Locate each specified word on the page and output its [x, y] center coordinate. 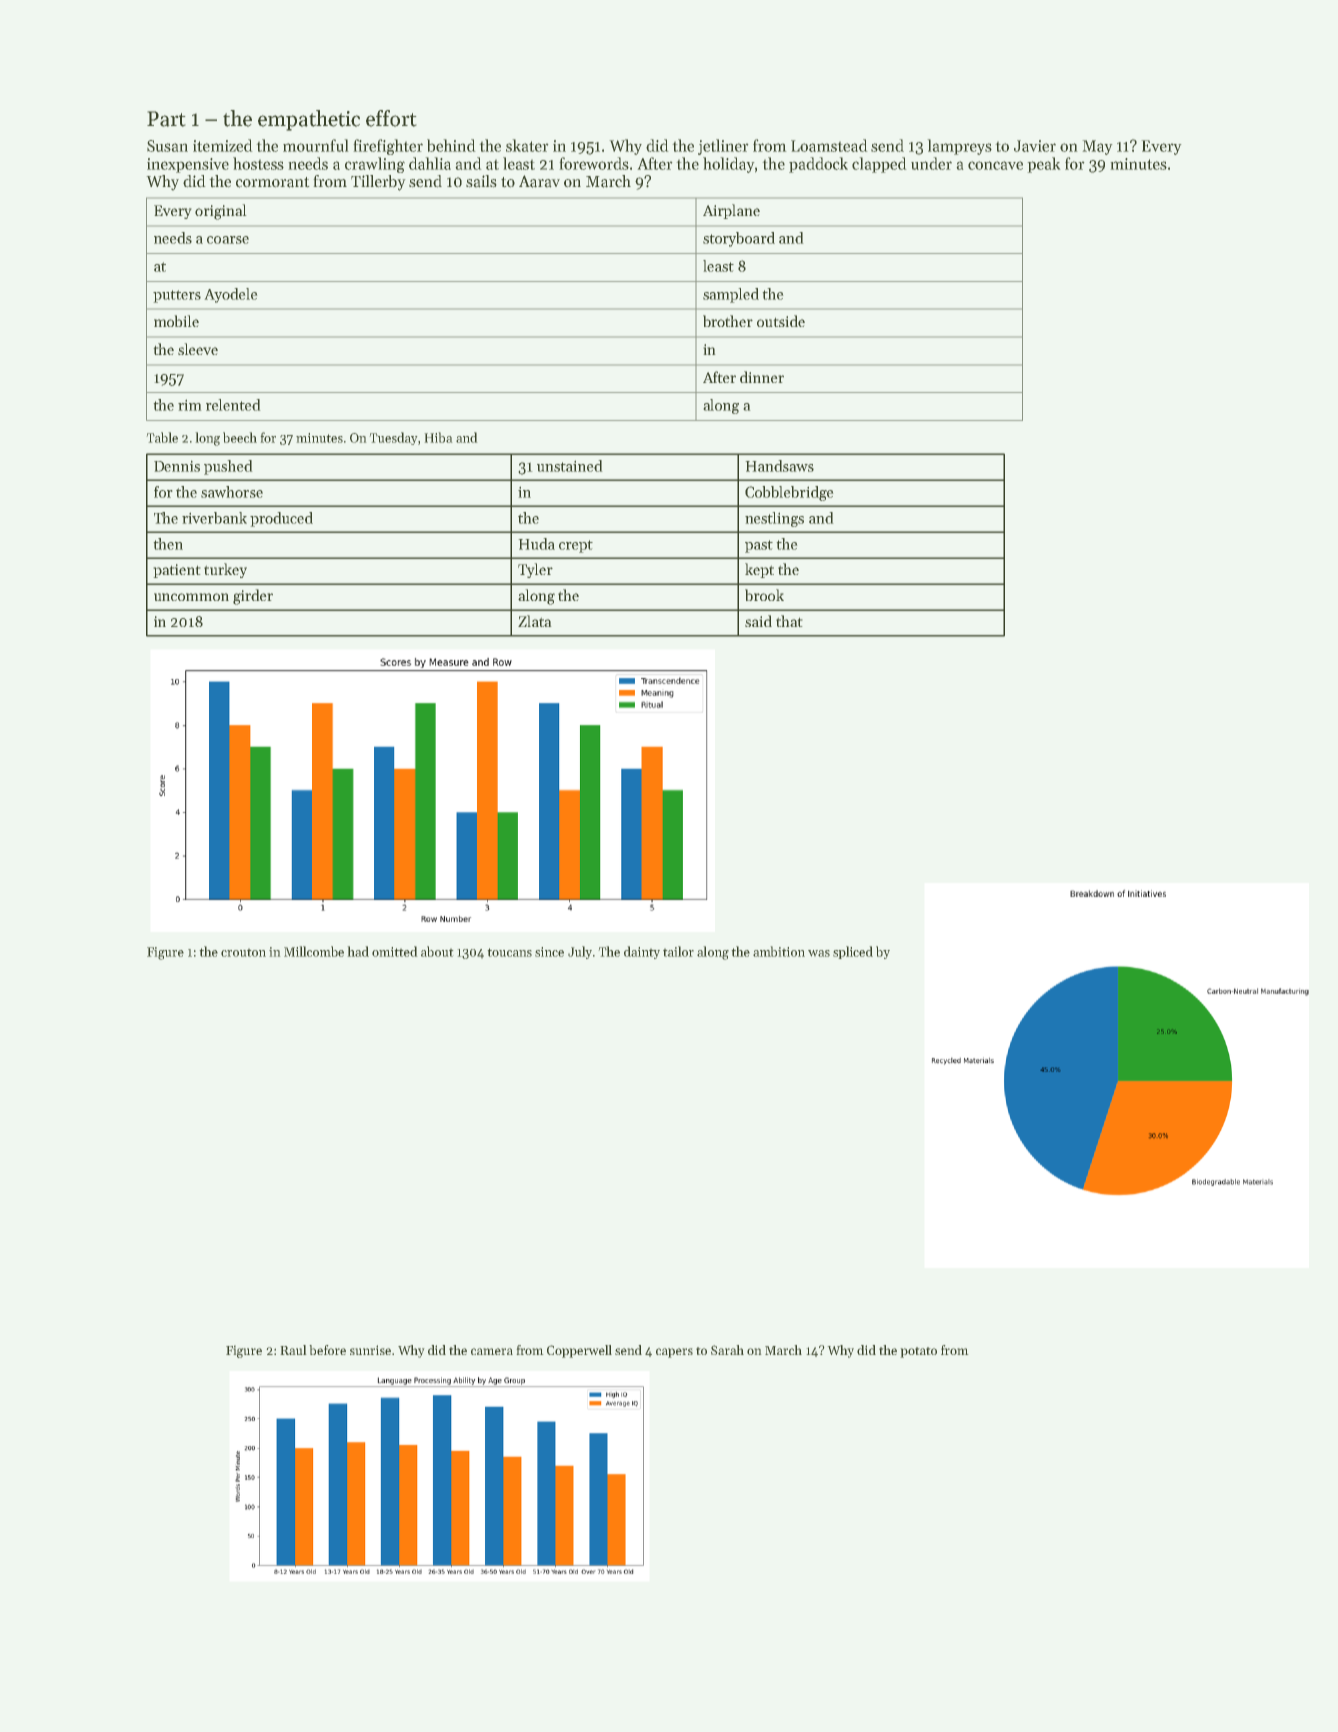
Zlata [535, 621]
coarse [228, 240]
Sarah [727, 1350]
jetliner [723, 147]
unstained [570, 466]
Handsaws [779, 466]
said [758, 621]
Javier [1035, 146]
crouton [243, 952]
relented [233, 405]
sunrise [370, 1350]
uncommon [191, 597]
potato [918, 1352]
